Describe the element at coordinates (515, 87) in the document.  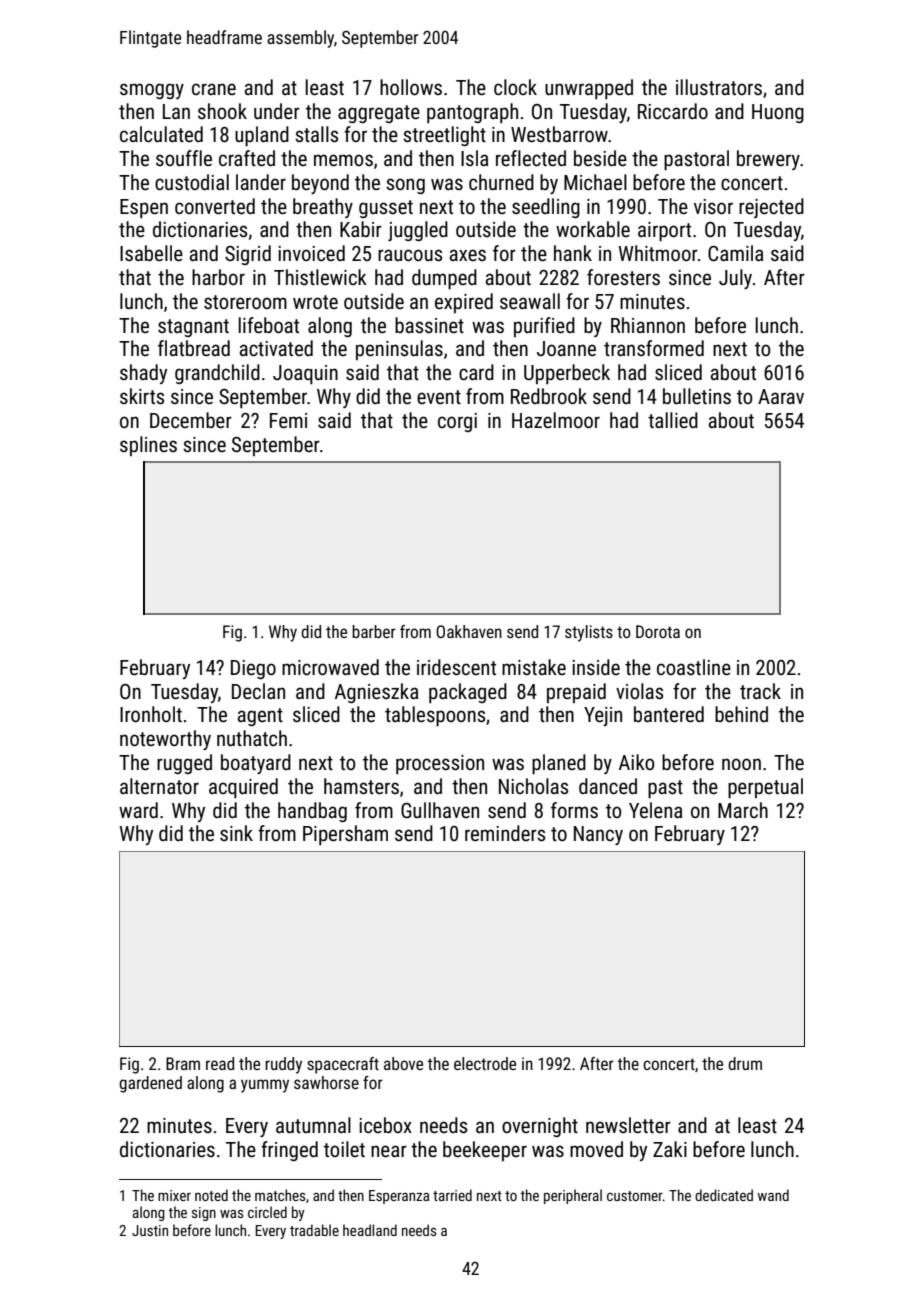
I see `clock` at that location.
